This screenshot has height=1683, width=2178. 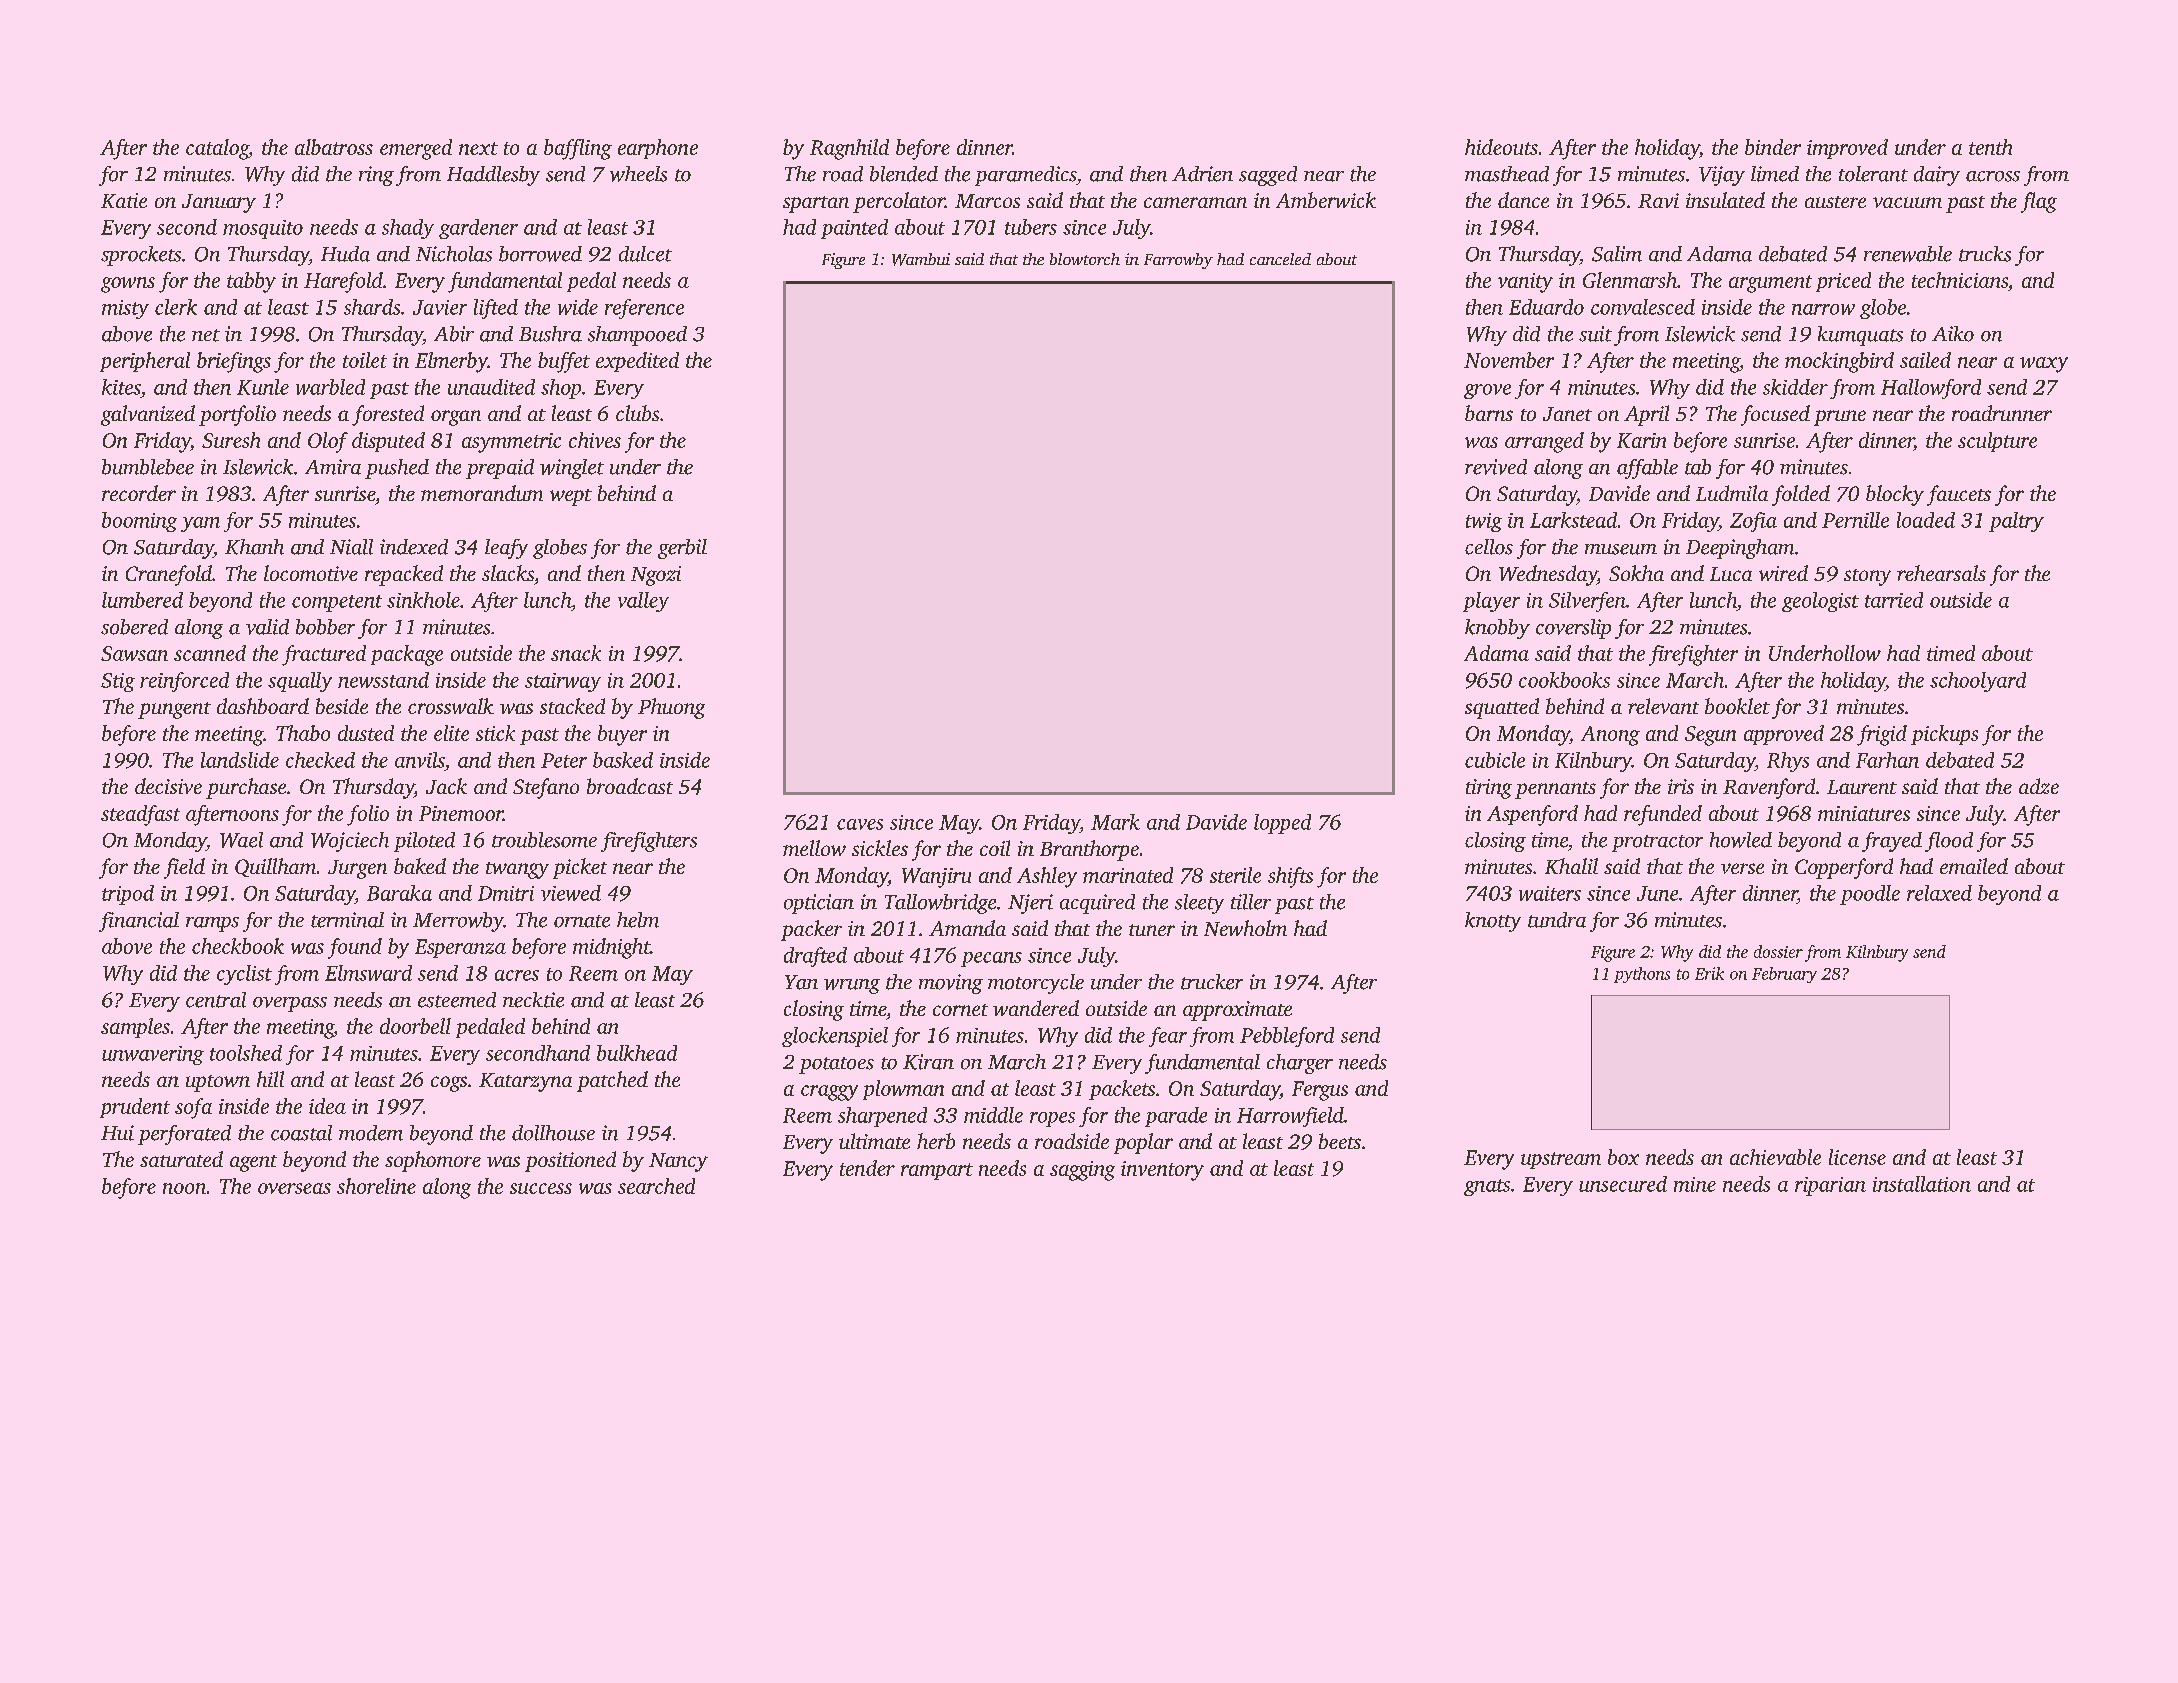 What do you see at coordinates (637, 413) in the screenshot?
I see `clubs` at bounding box center [637, 413].
